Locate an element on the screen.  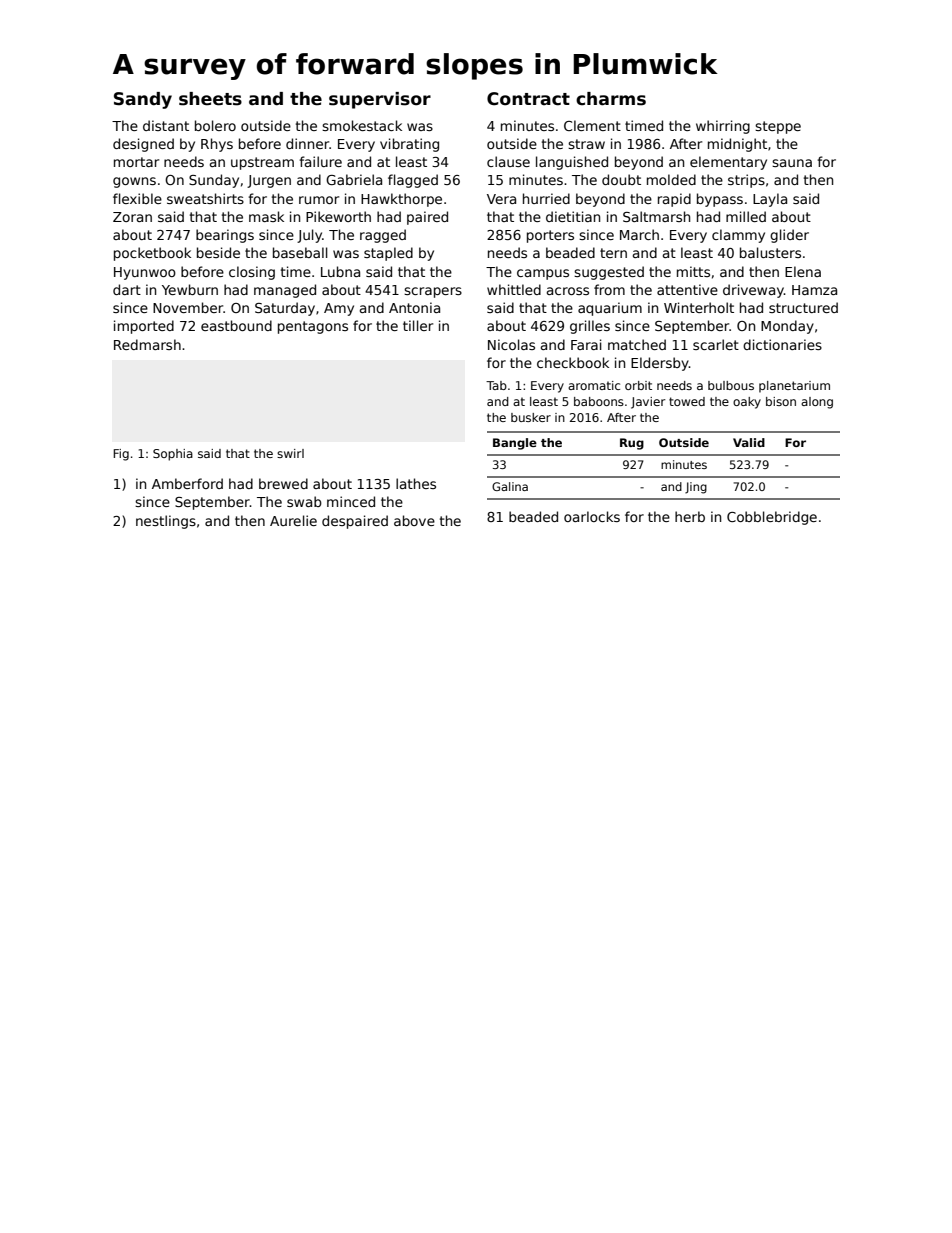
oarlocks is located at coordinates (592, 516).
